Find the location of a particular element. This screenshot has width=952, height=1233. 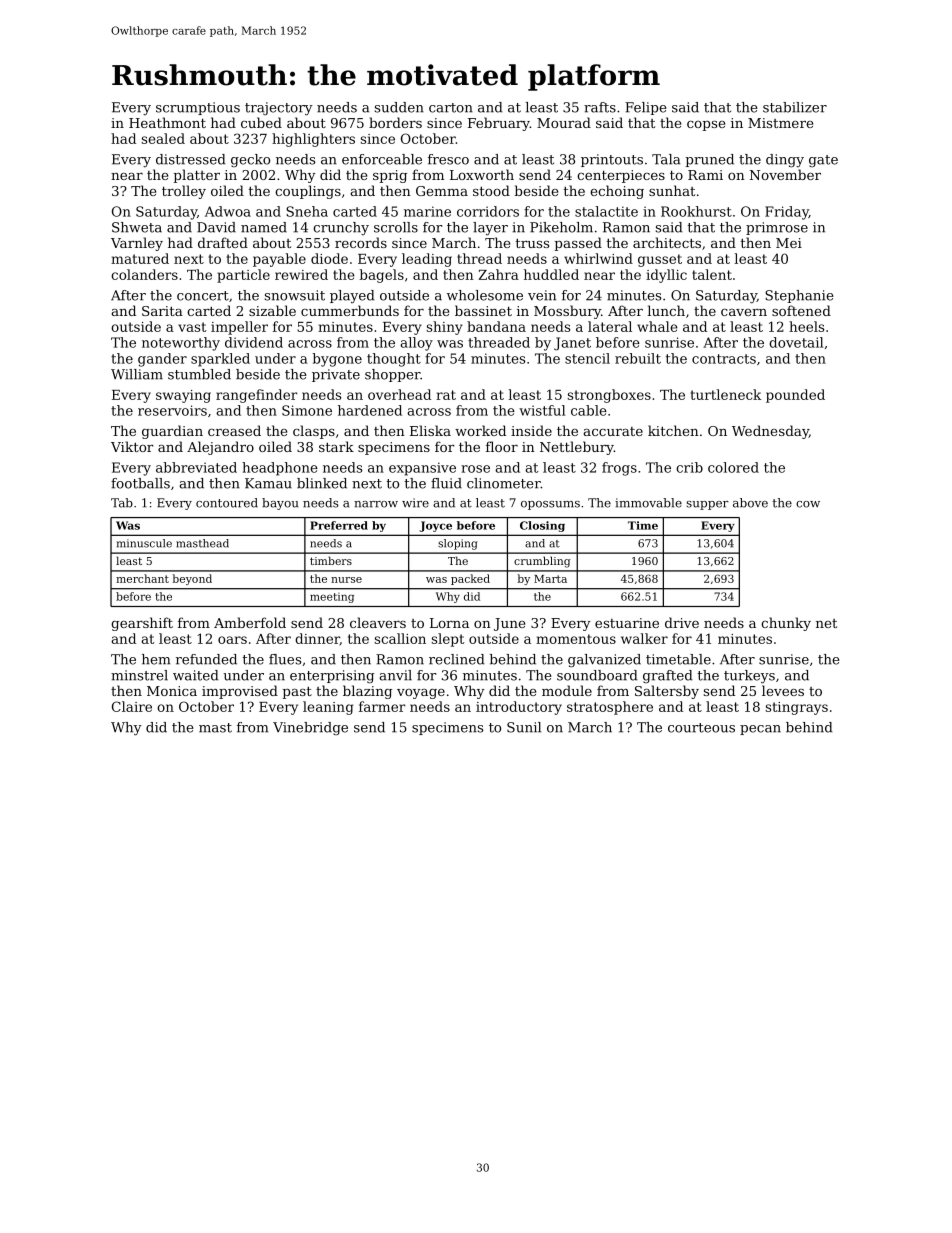

module is located at coordinates (567, 690).
